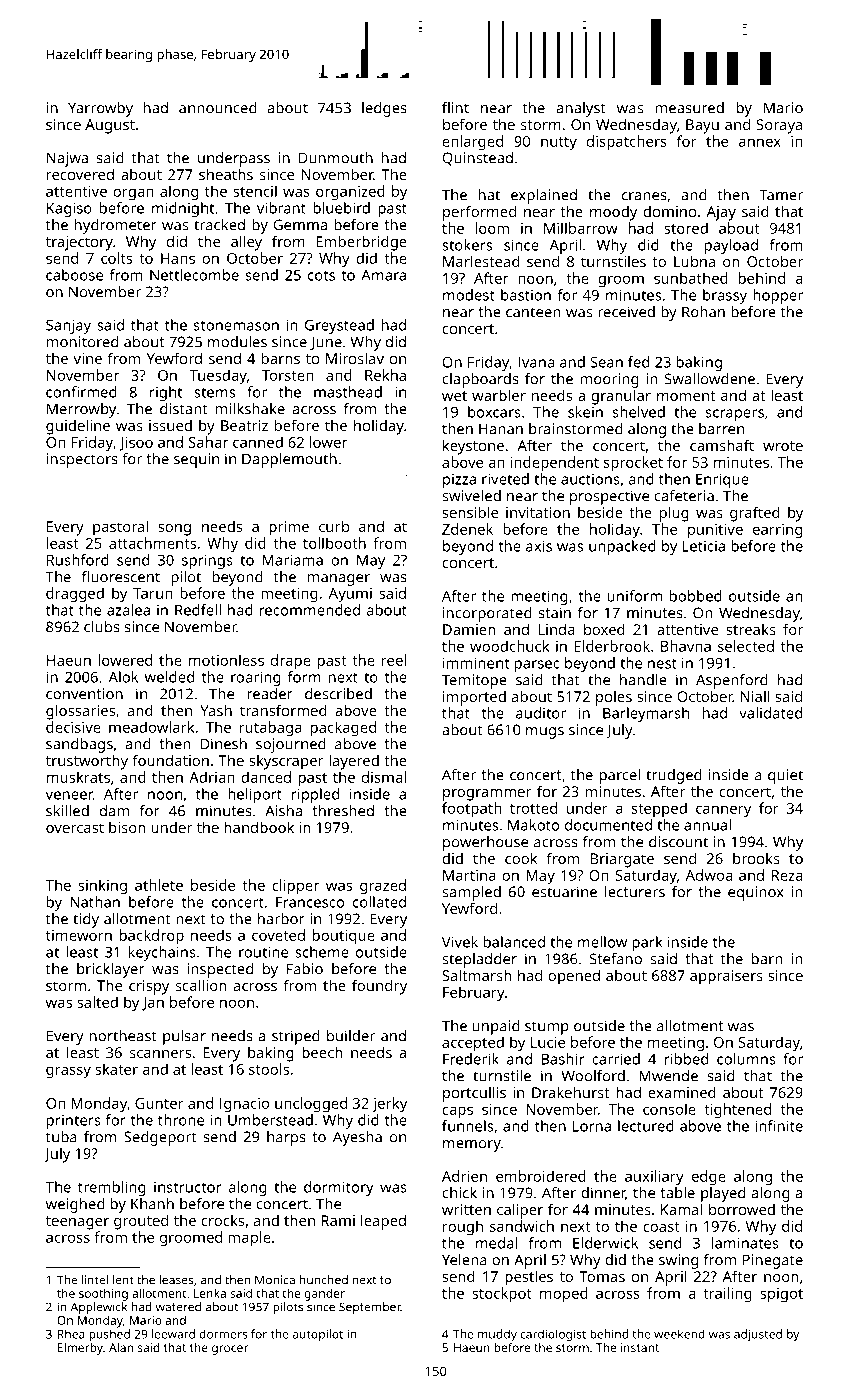  Describe the element at coordinates (212, 777) in the screenshot. I see `Adrian` at that location.
